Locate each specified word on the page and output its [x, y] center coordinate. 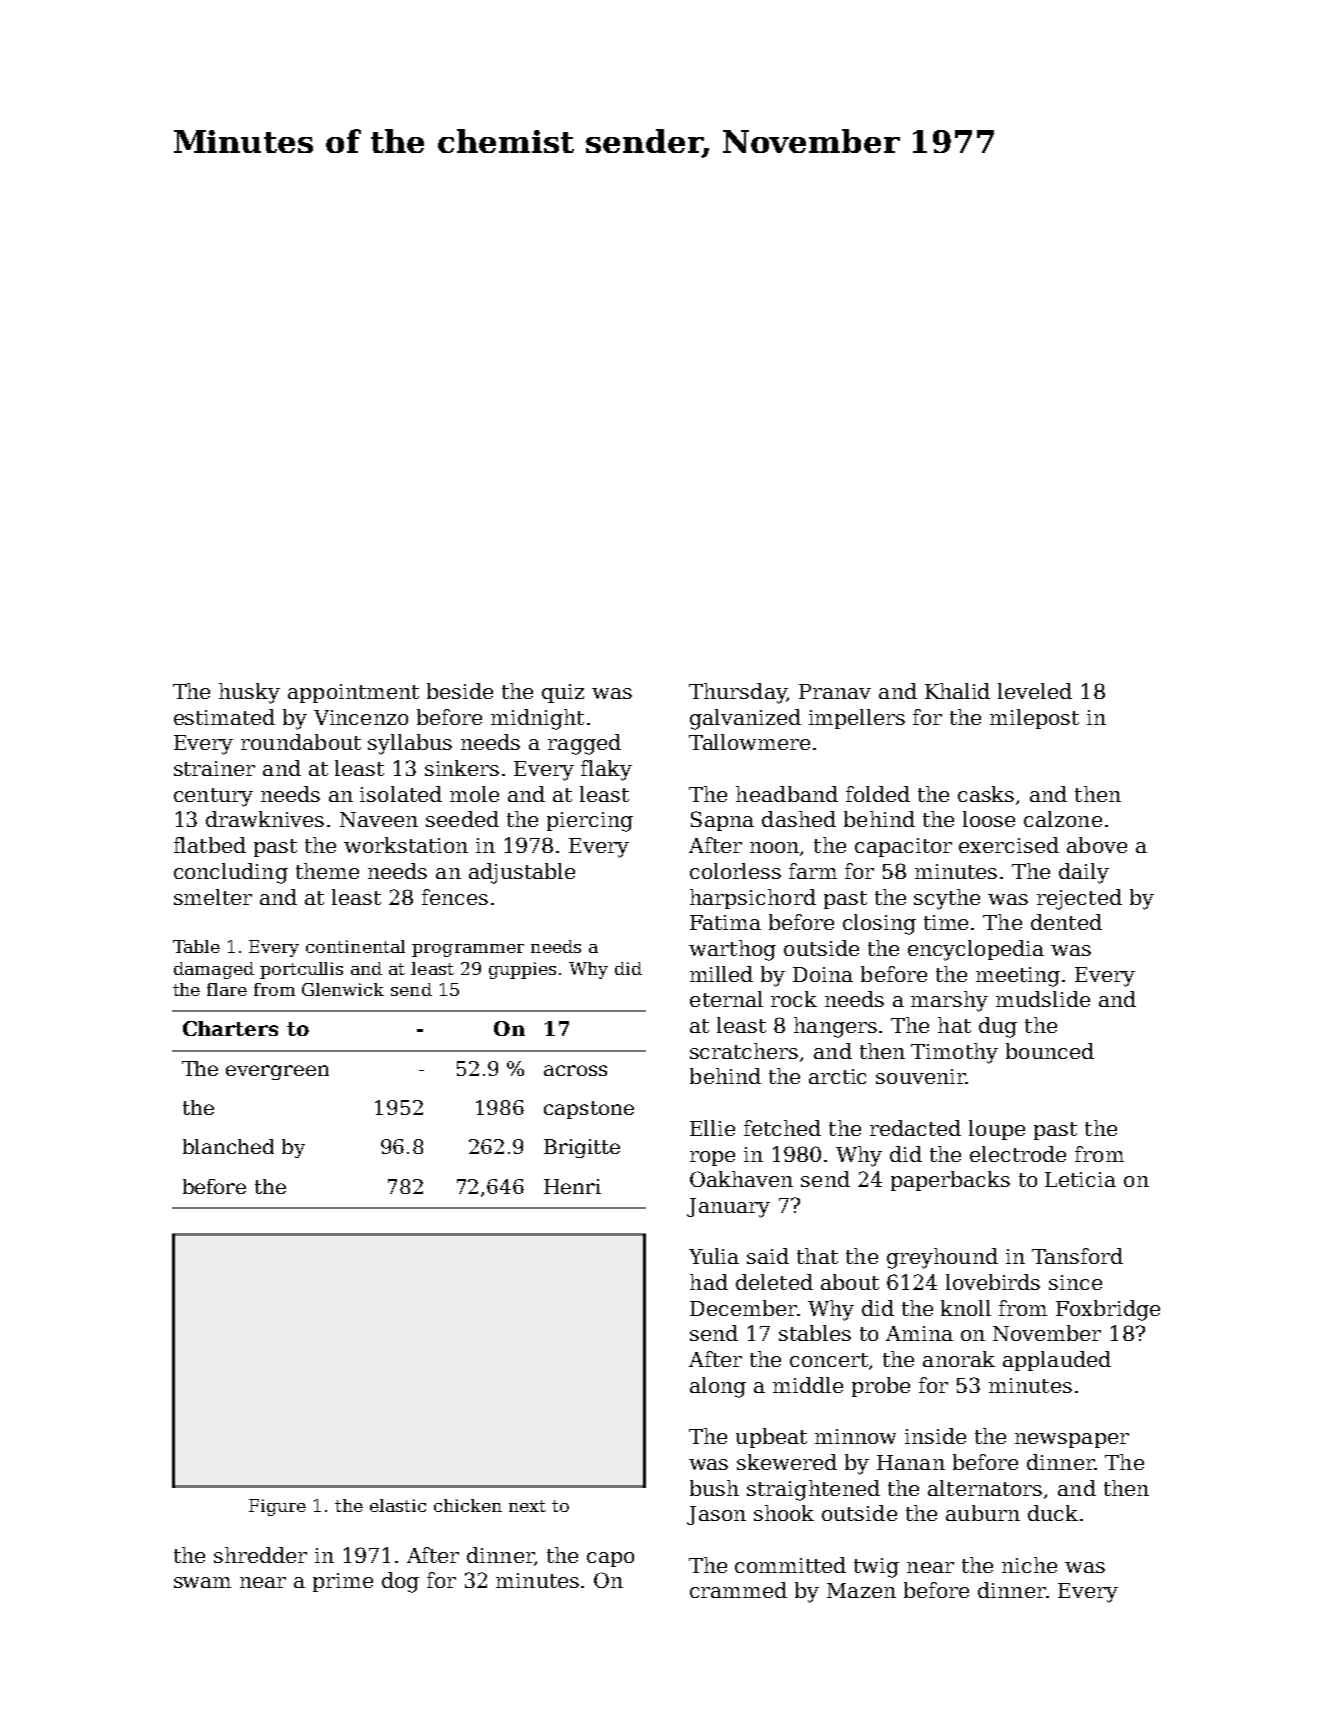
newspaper [1072, 1440]
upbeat [771, 1438]
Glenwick [343, 989]
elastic [398, 1505]
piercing [590, 822]
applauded [1057, 1361]
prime [343, 1582]
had [709, 1282]
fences [455, 897]
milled [721, 974]
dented [1066, 922]
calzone [1063, 819]
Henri [572, 1186]
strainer [214, 768]
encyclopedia [976, 950]
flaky [606, 770]
